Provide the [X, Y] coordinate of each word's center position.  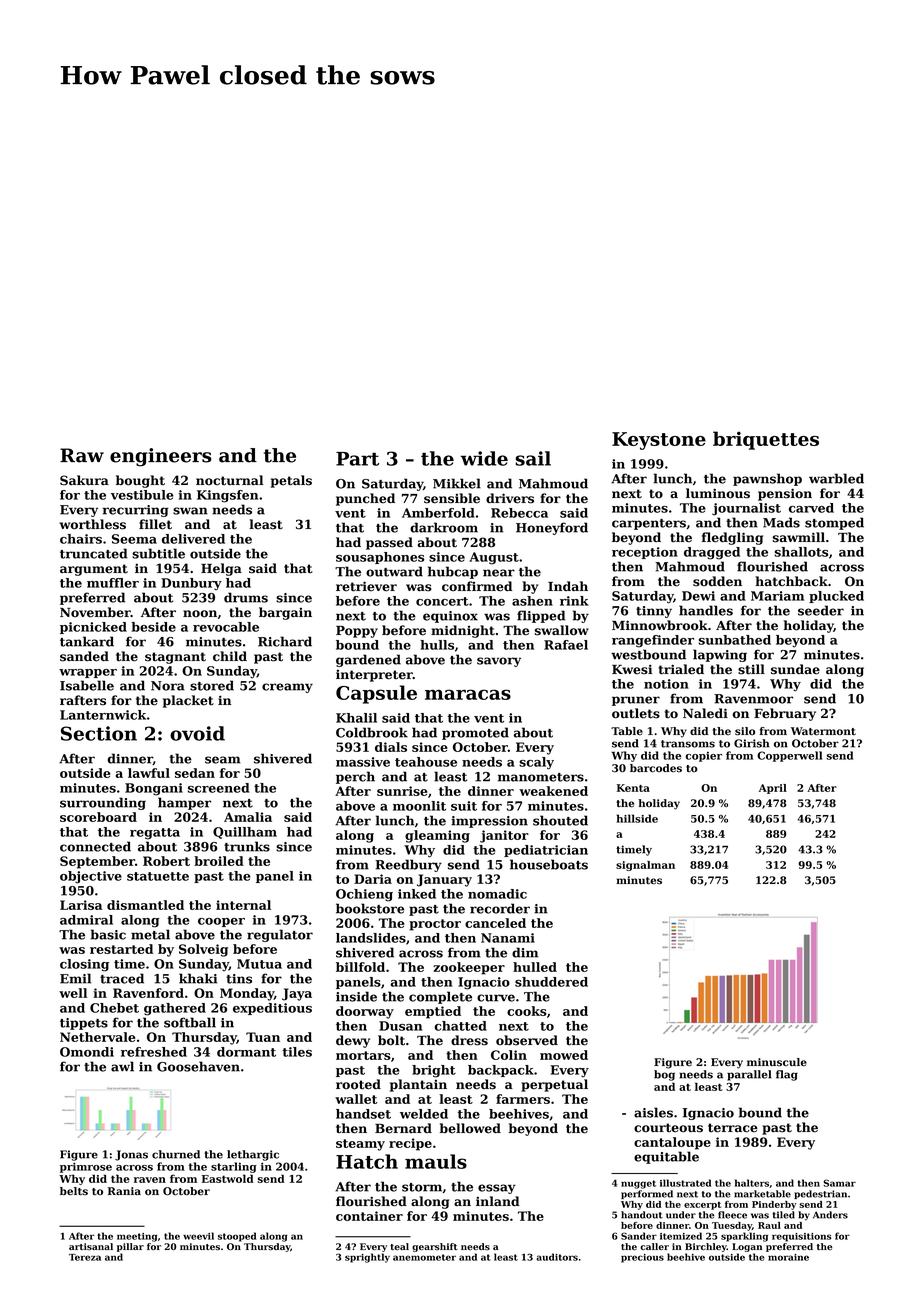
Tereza [85, 1257]
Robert [166, 861]
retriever [366, 586]
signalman [645, 866]
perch [355, 777]
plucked [836, 597]
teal [399, 1246]
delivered [193, 539]
